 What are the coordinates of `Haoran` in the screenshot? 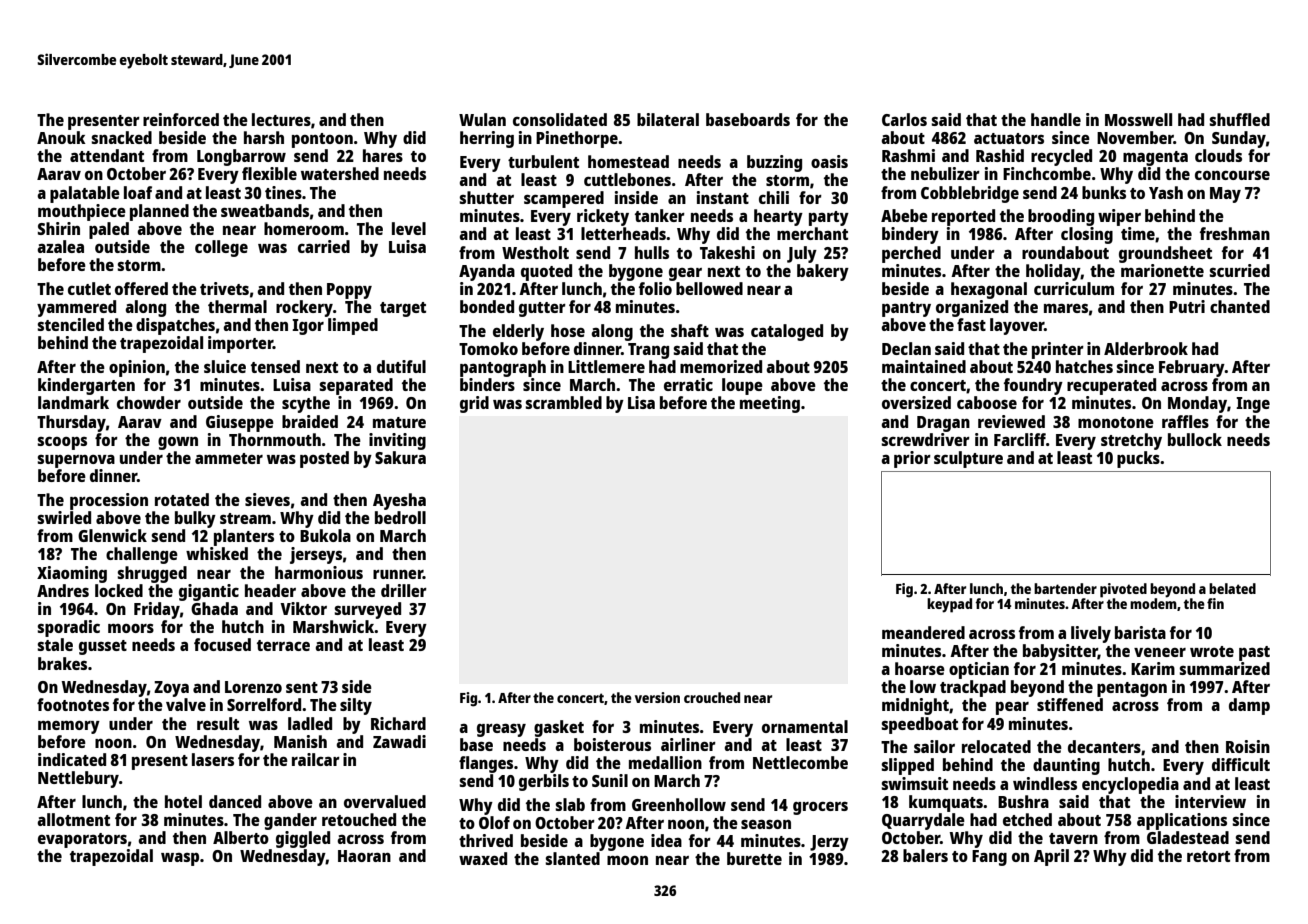 It's located at (364, 856).
